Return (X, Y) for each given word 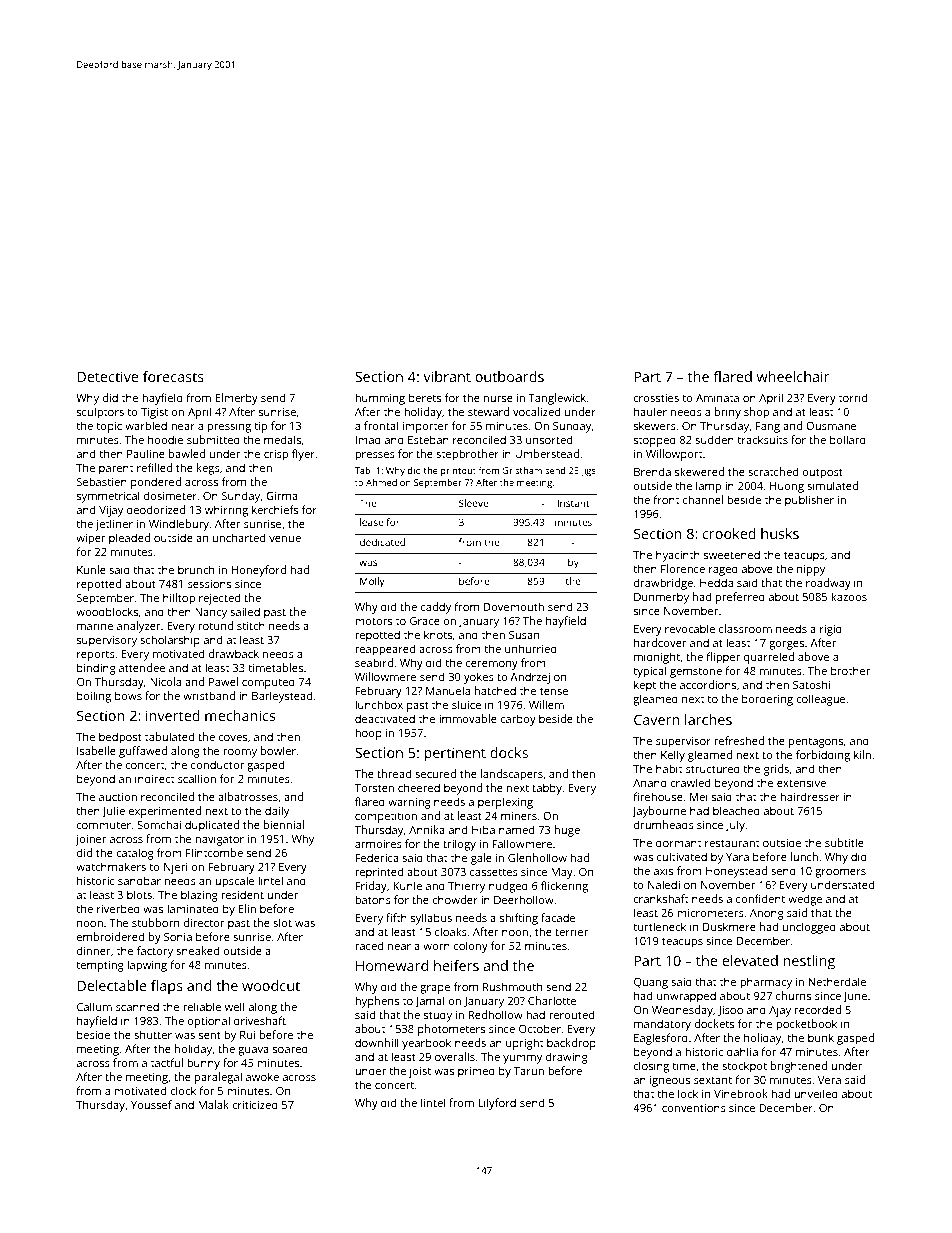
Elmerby (237, 399)
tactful (167, 1062)
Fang (768, 427)
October (540, 1028)
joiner (91, 840)
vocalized (536, 411)
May (562, 873)
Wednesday (682, 1011)
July (735, 826)
